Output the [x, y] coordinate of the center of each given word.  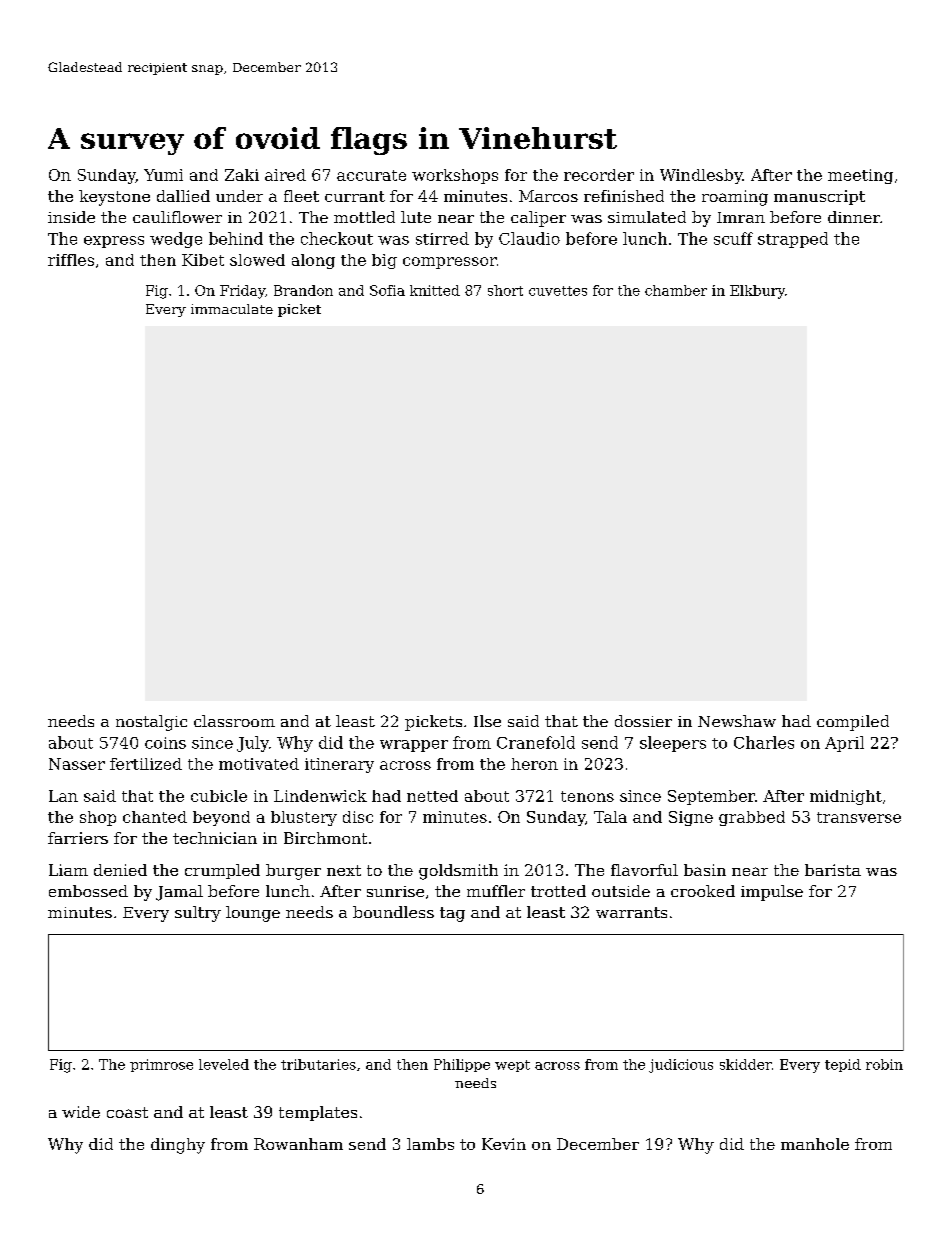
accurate [371, 175]
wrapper [414, 746]
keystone [114, 198]
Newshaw [737, 721]
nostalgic [151, 723]
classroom [234, 721]
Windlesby [701, 176]
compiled [853, 723]
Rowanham [298, 1144]
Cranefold [536, 742]
